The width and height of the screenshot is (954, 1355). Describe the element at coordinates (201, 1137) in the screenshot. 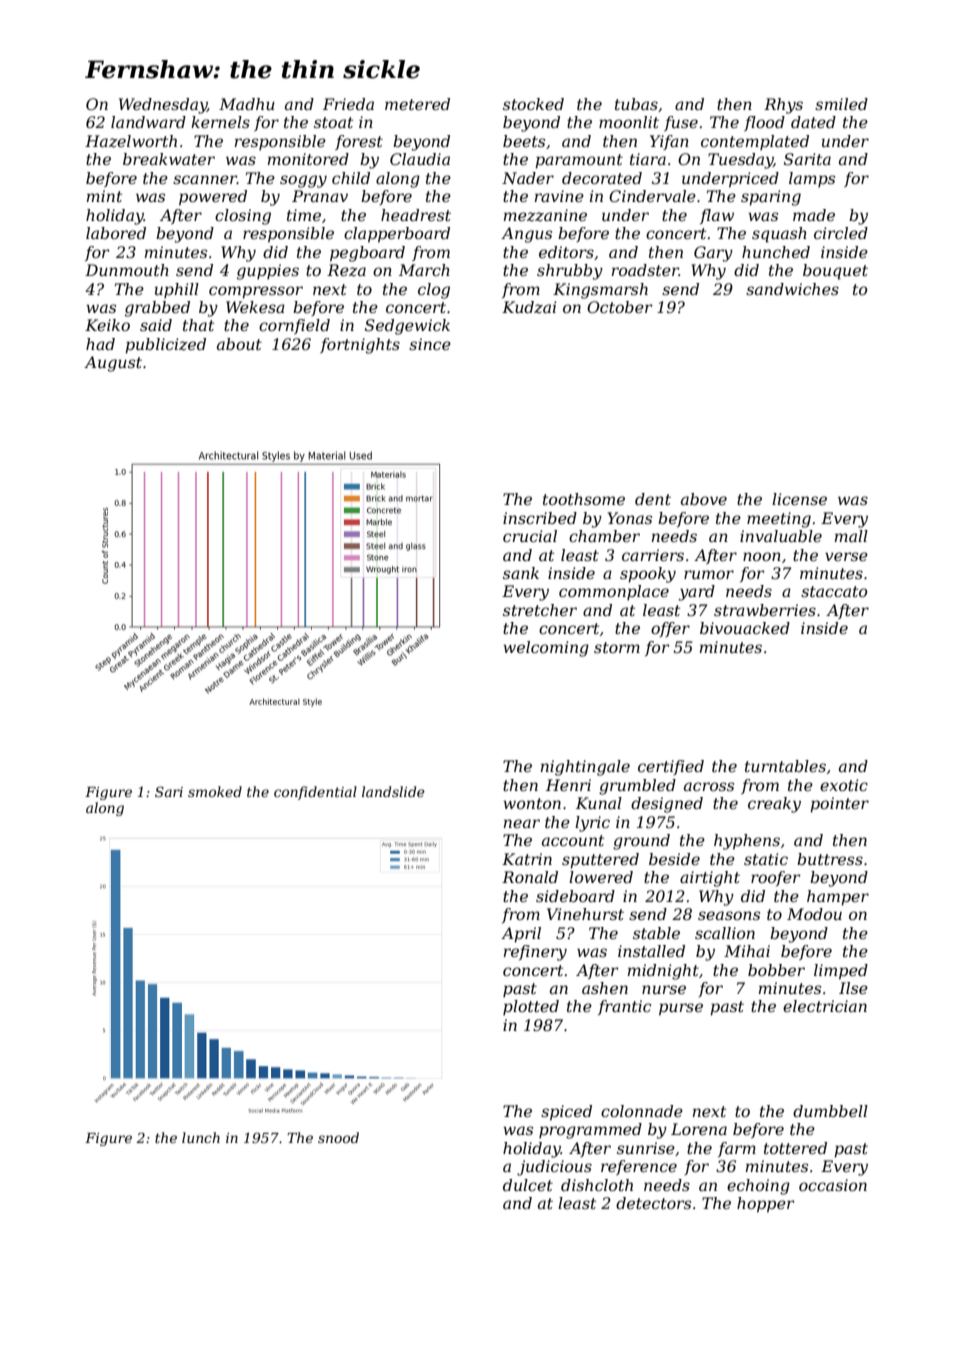

I see `lunch` at that location.
